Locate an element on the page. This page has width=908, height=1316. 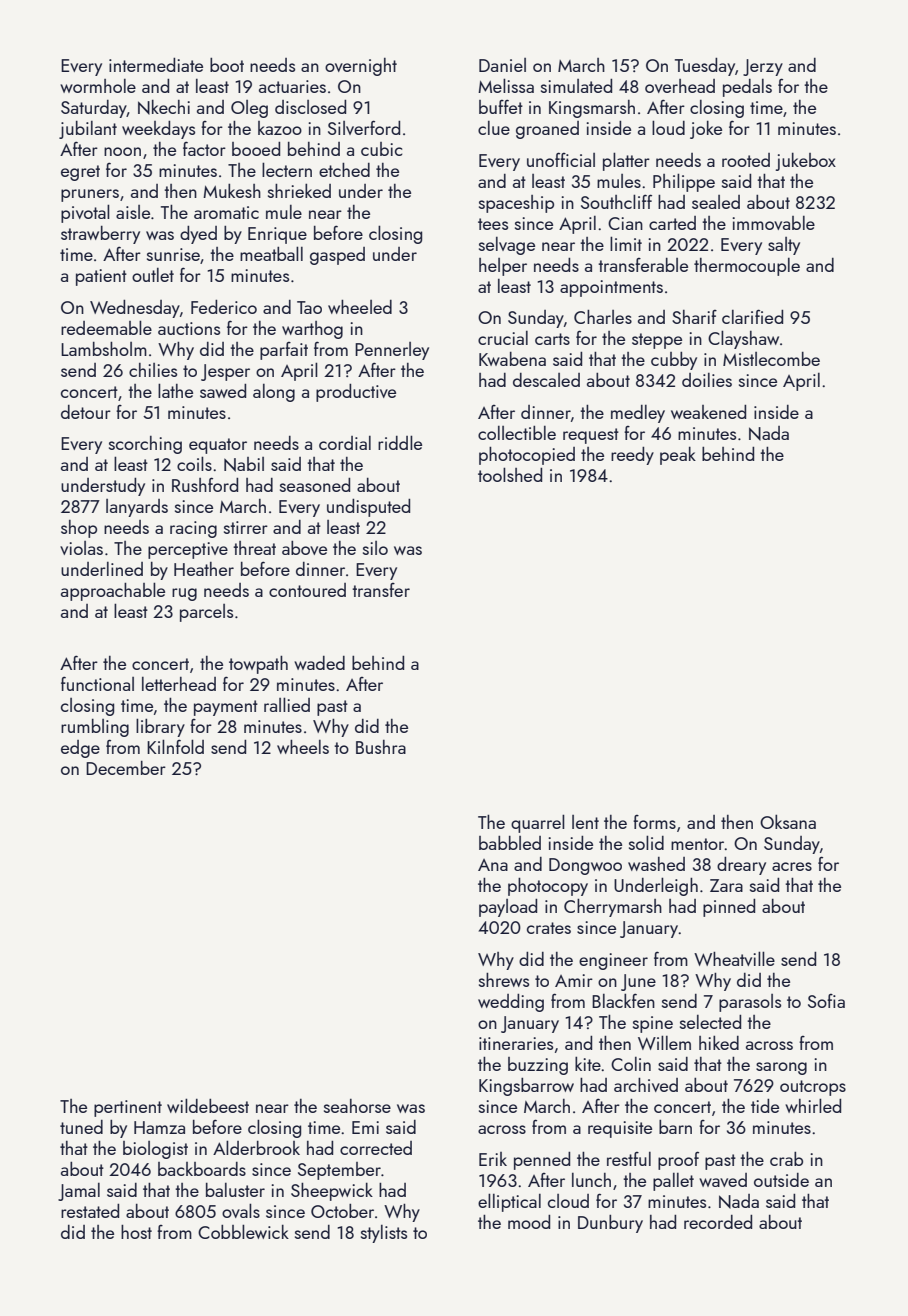
outcrops is located at coordinates (813, 1088).
